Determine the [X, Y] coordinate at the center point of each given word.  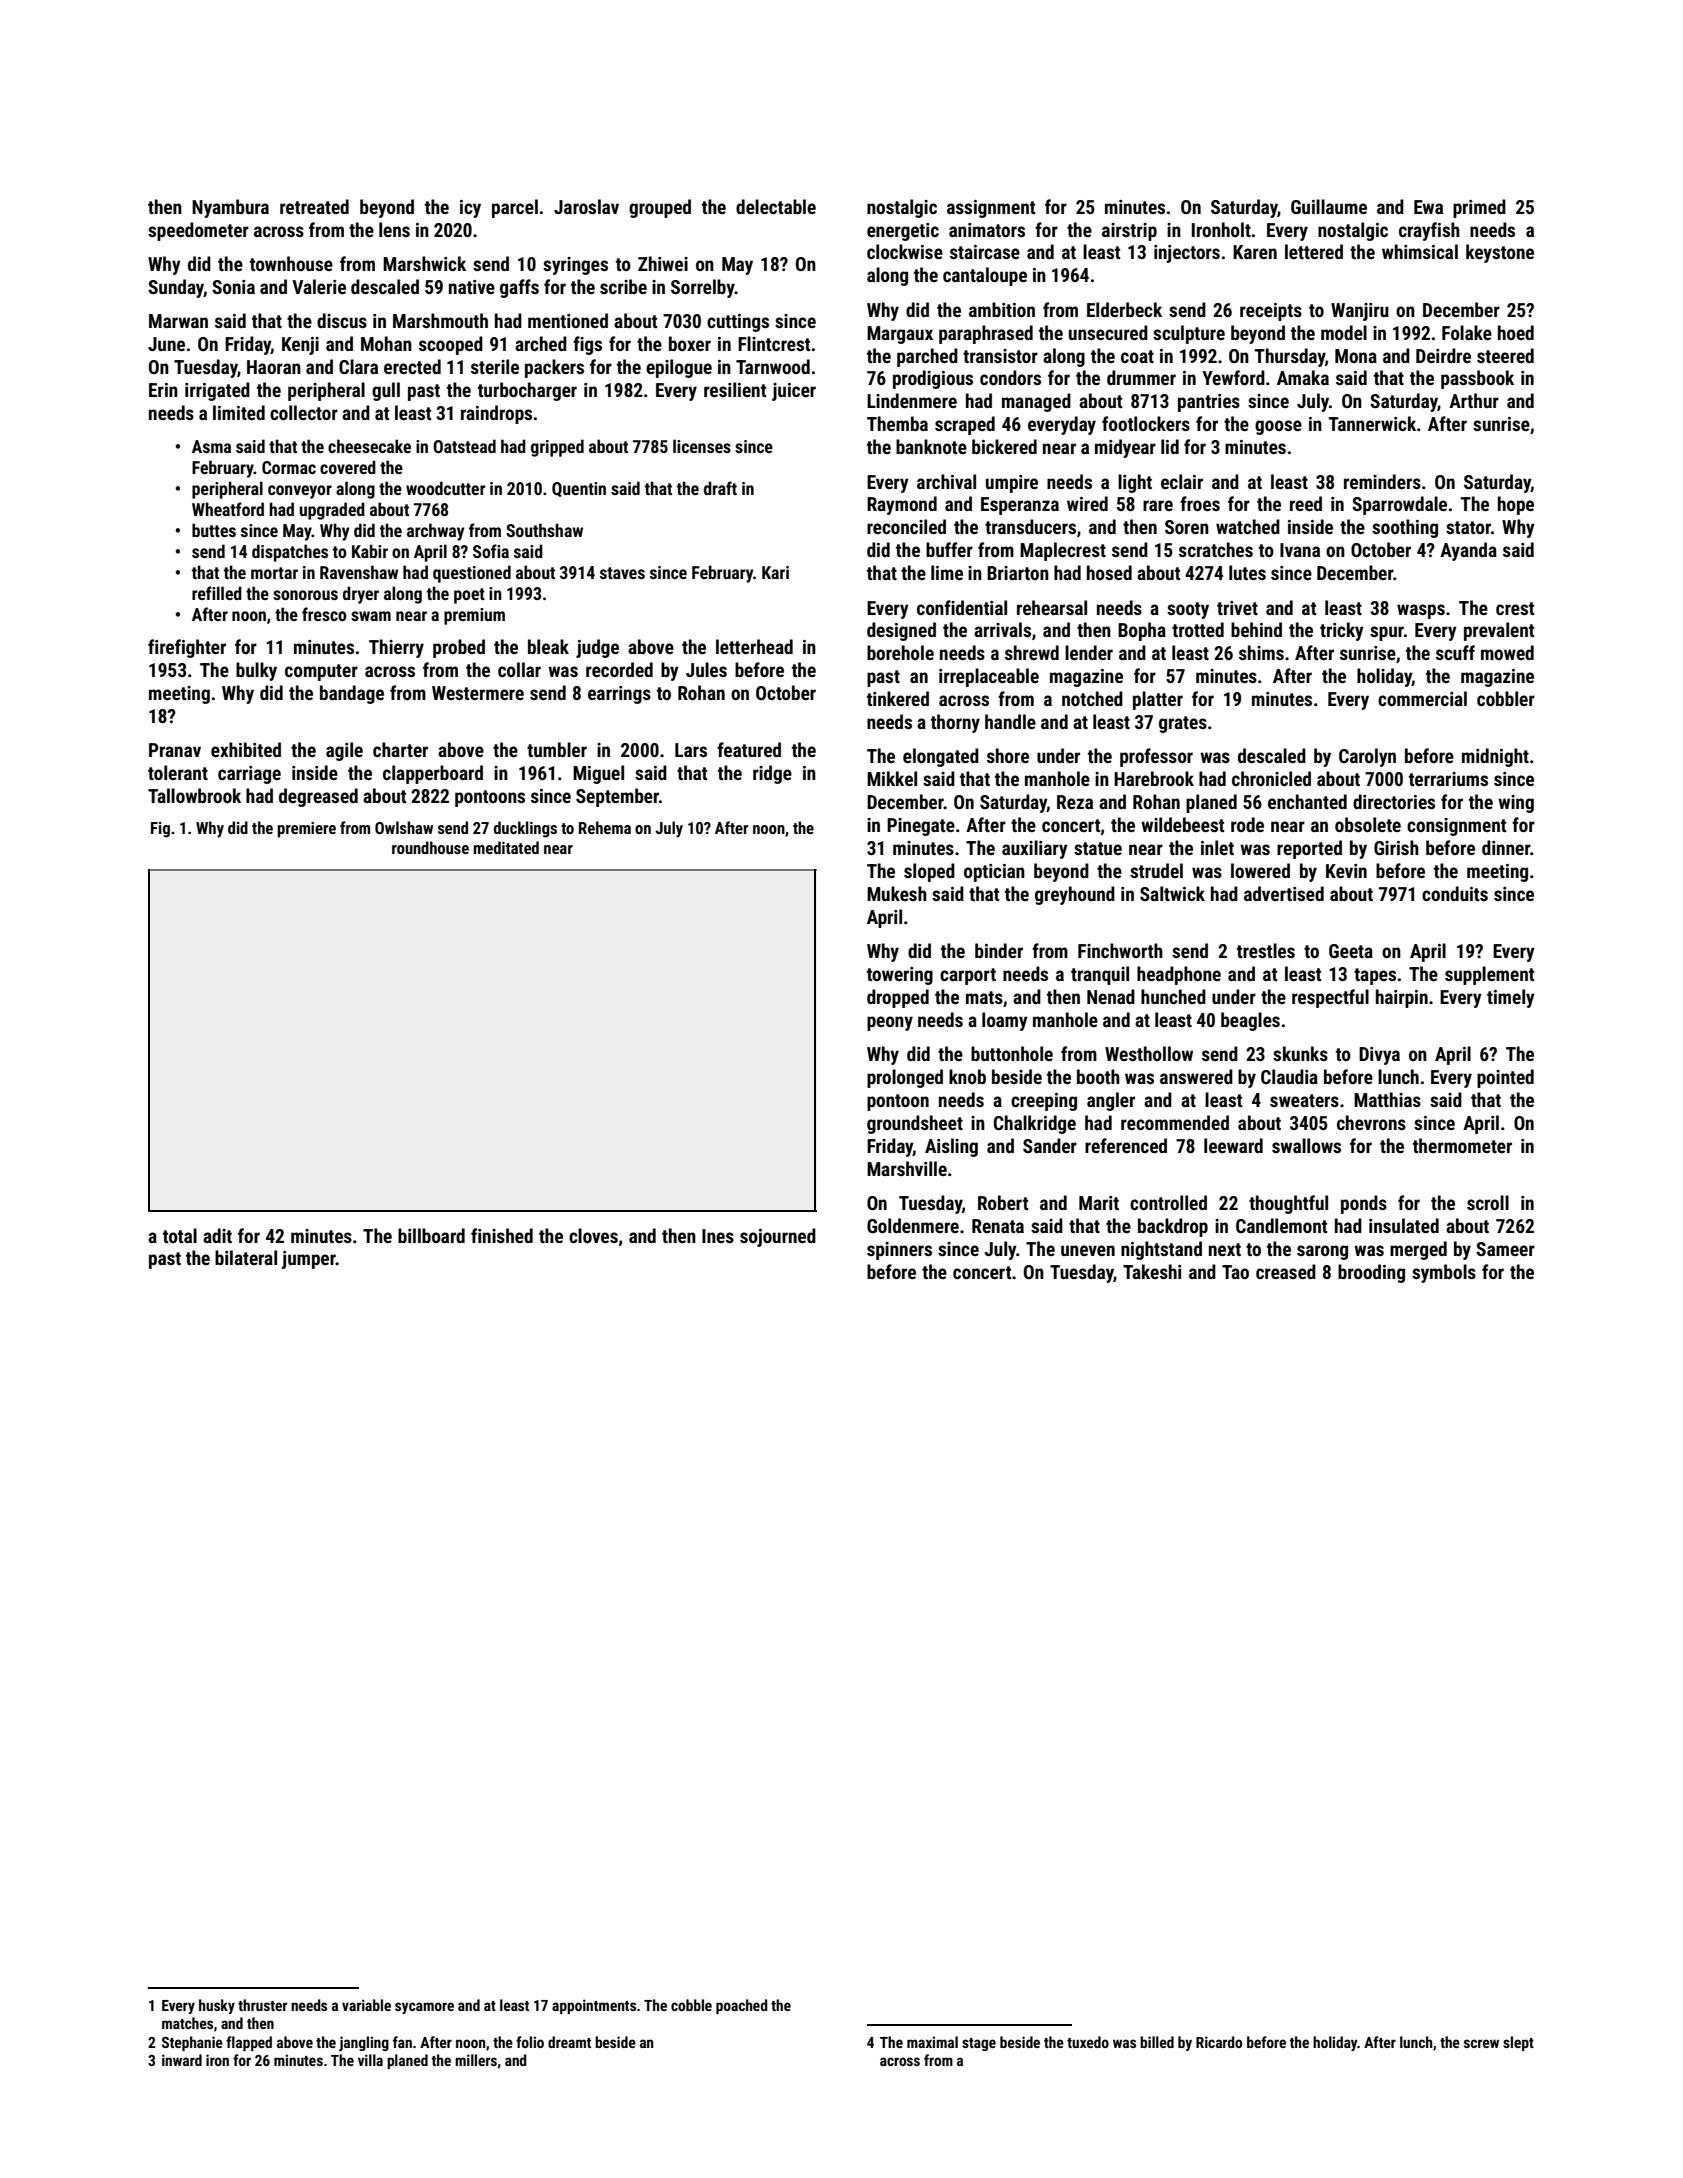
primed [1479, 208]
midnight [1495, 757]
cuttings [738, 323]
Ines [718, 1236]
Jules [706, 669]
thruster [262, 2005]
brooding [1371, 1273]
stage [979, 2044]
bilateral [246, 1257]
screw [1481, 2043]
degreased [318, 797]
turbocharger [527, 391]
